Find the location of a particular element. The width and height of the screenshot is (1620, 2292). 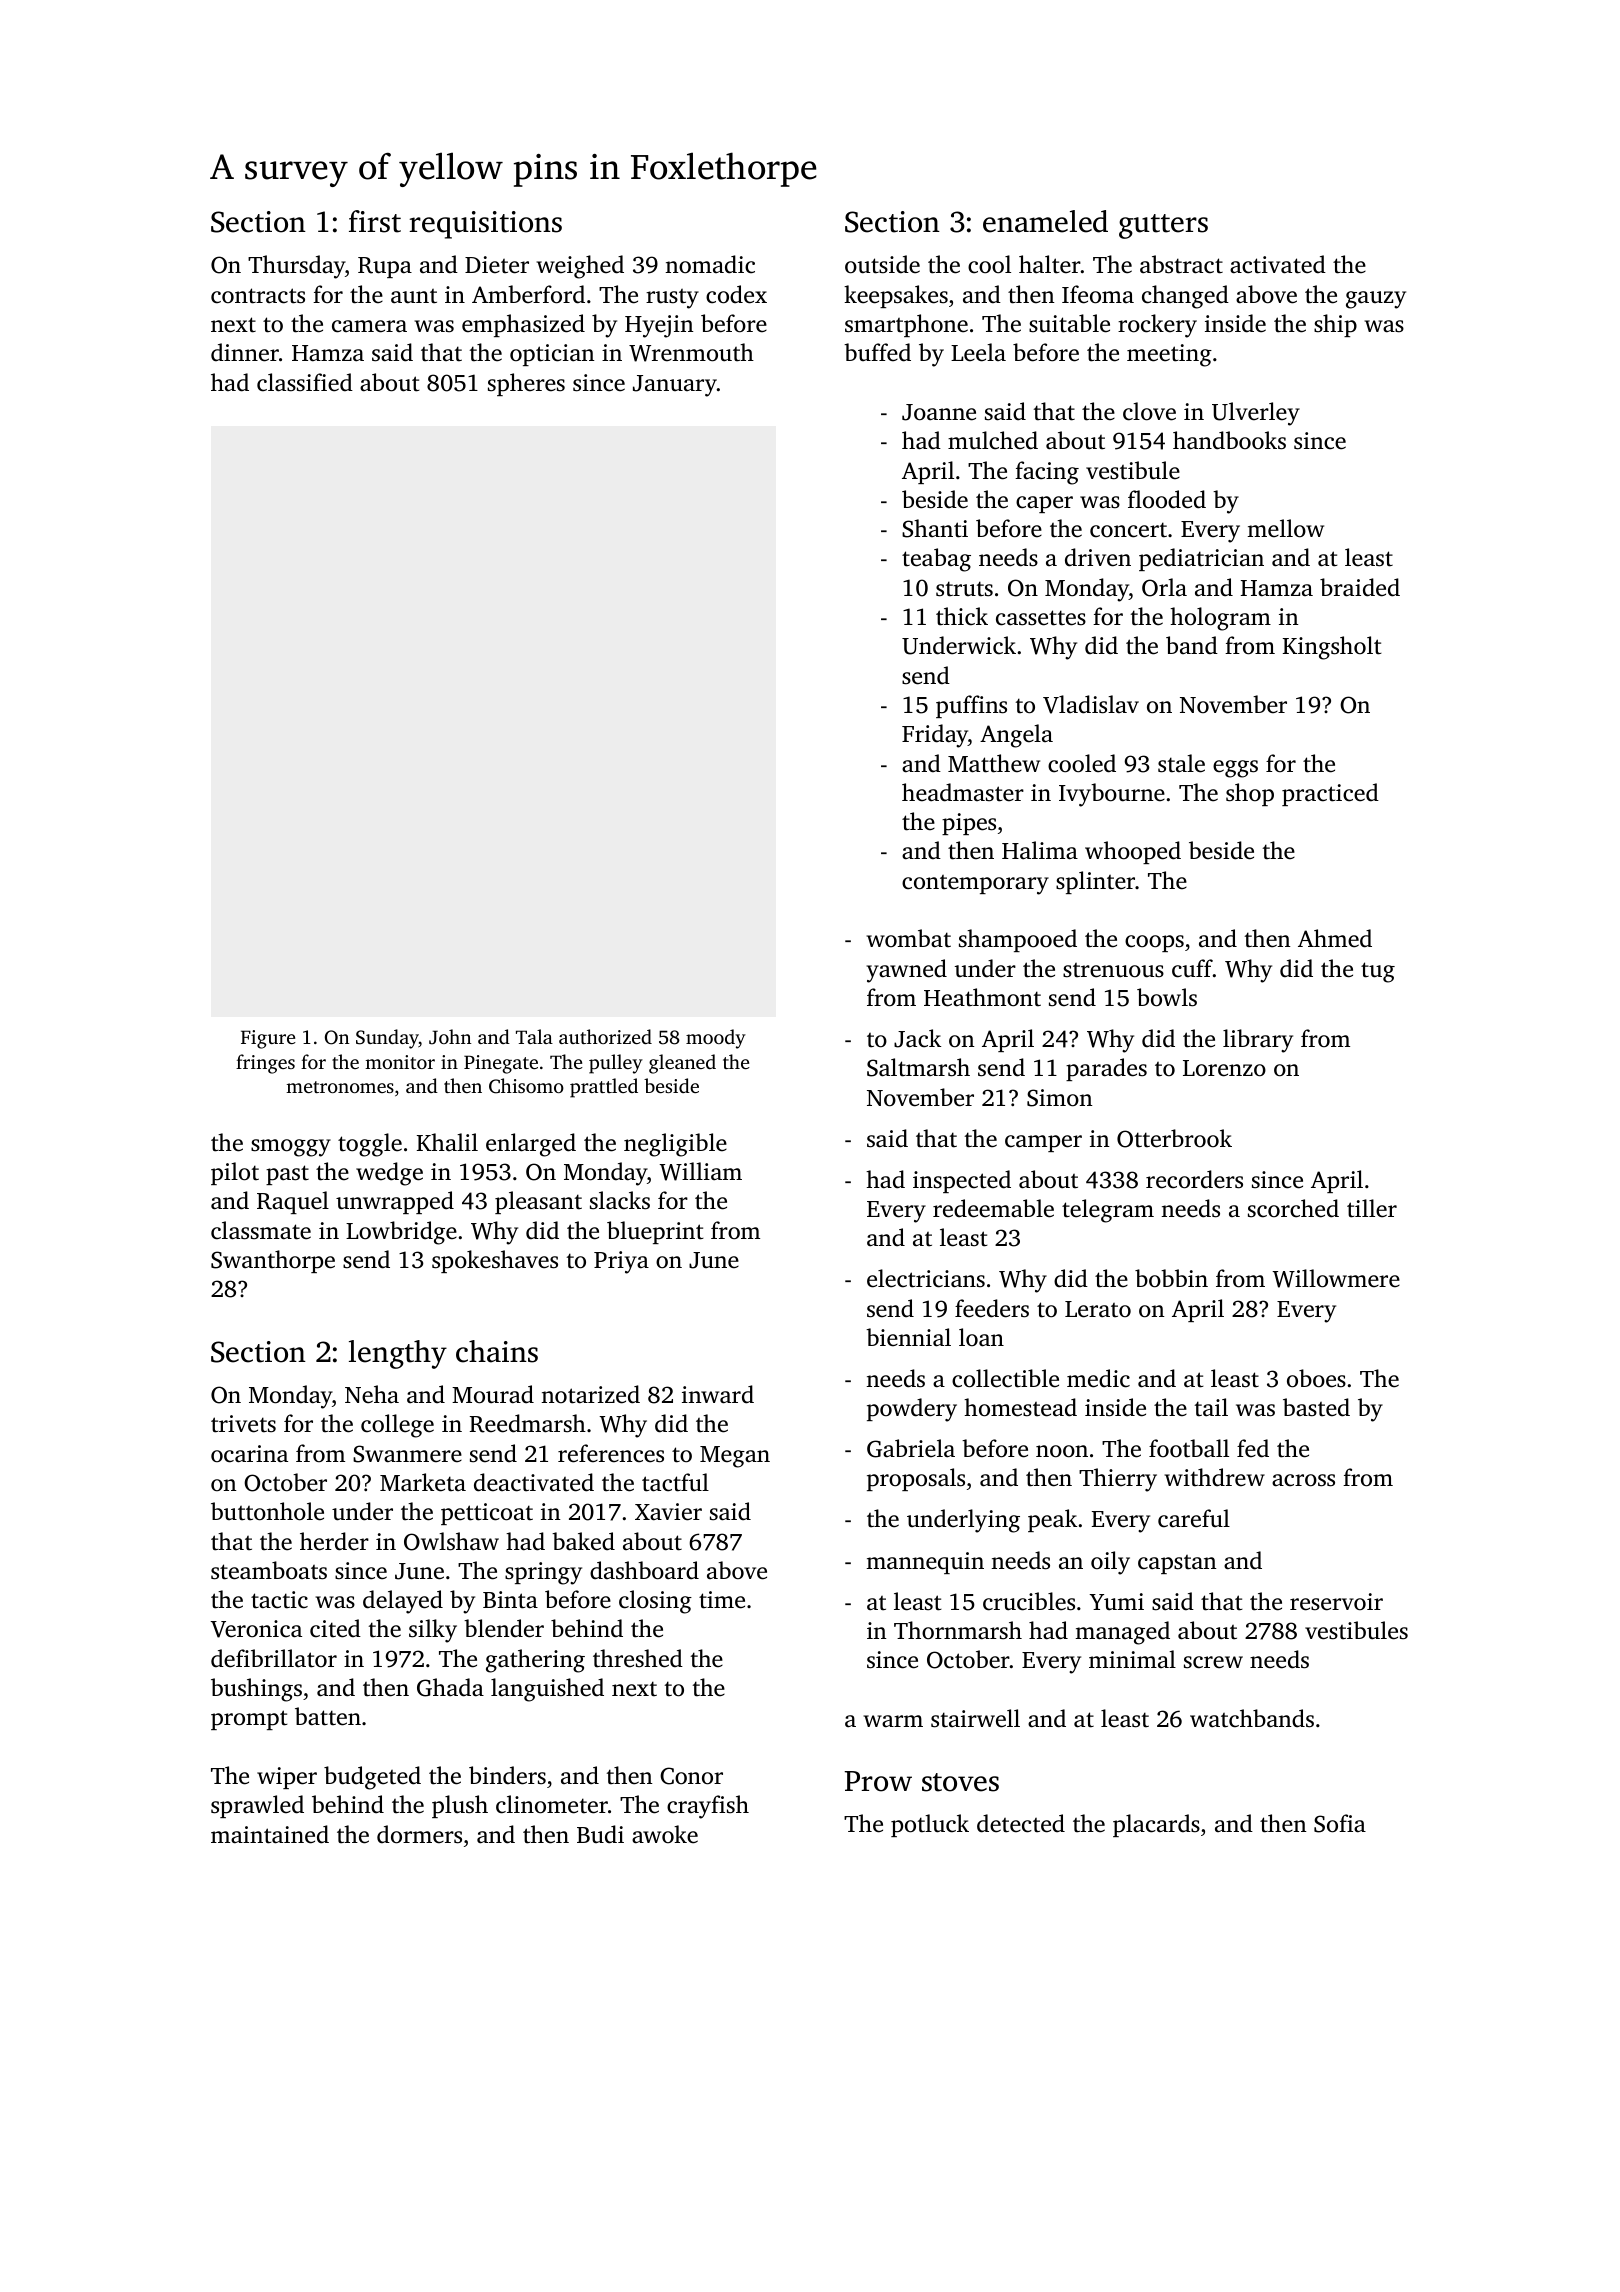

tug is located at coordinates (1378, 972).
